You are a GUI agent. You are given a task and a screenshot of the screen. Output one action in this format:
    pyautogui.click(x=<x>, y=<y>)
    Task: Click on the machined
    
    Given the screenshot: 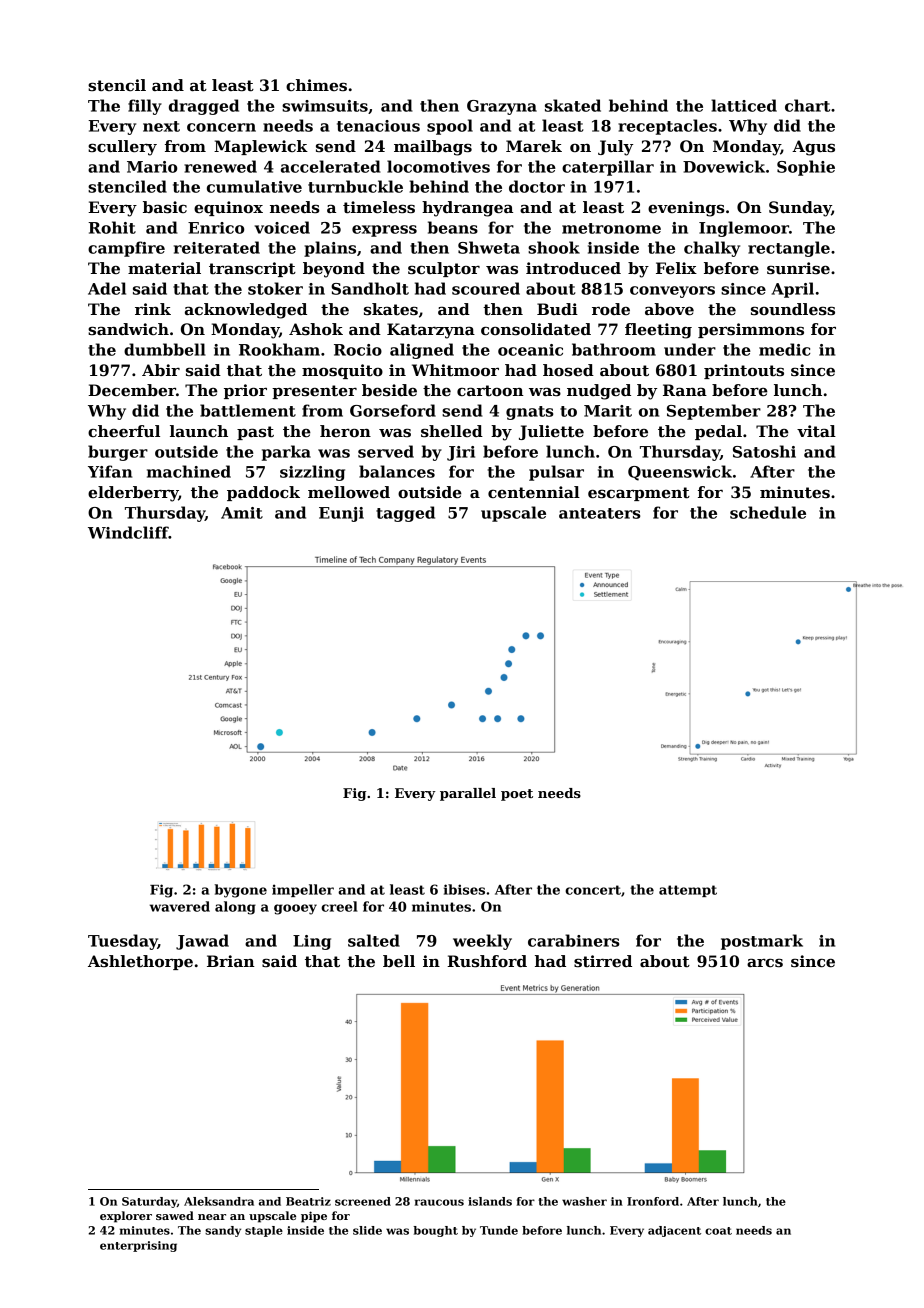 What is the action you would take?
    pyautogui.click(x=189, y=471)
